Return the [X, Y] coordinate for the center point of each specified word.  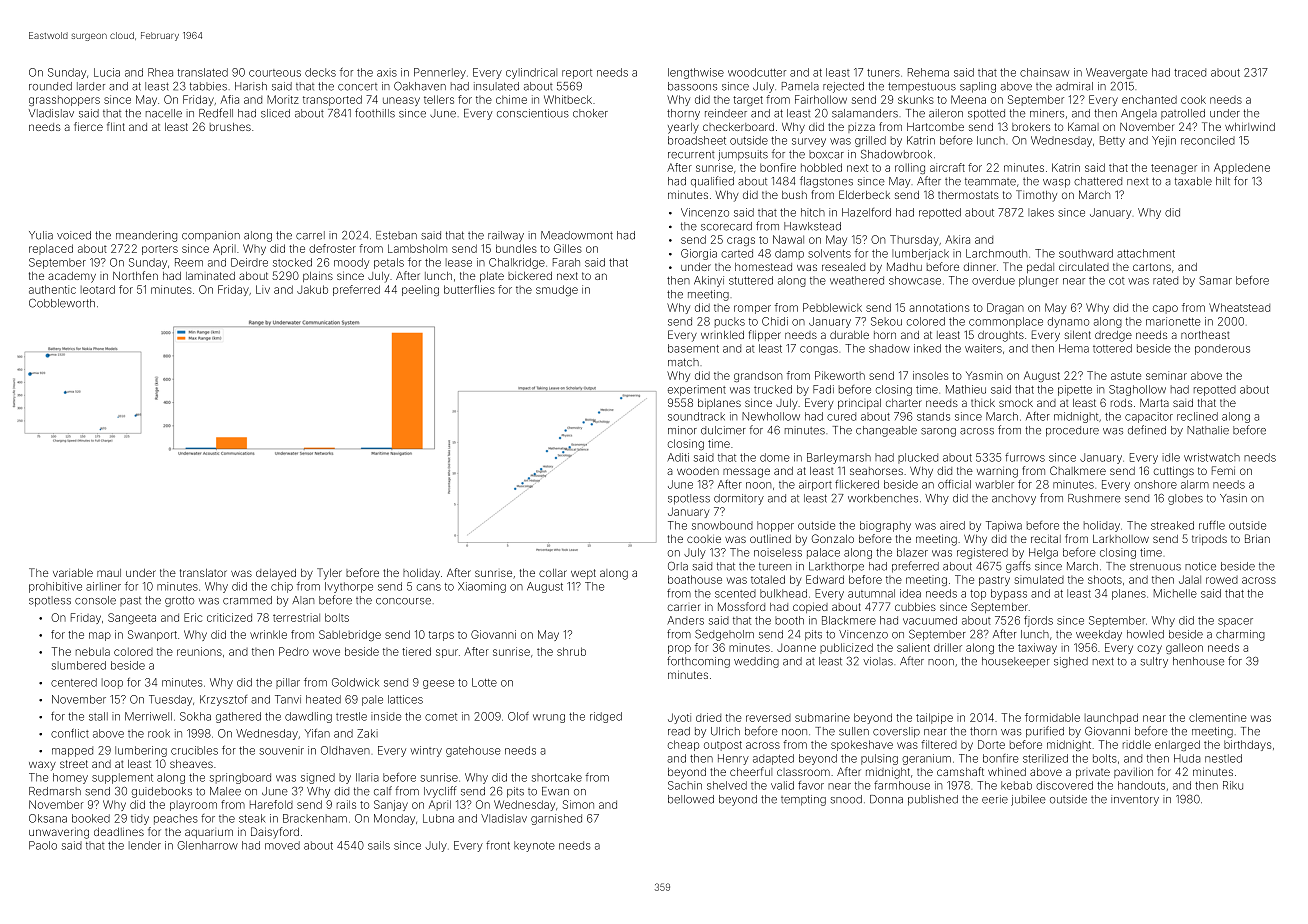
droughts [1001, 336]
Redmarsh [55, 791]
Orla [678, 566]
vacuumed [930, 620]
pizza [861, 128]
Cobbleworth [62, 303]
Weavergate [1117, 73]
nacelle [164, 113]
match [683, 362]
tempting [803, 800]
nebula [93, 651]
